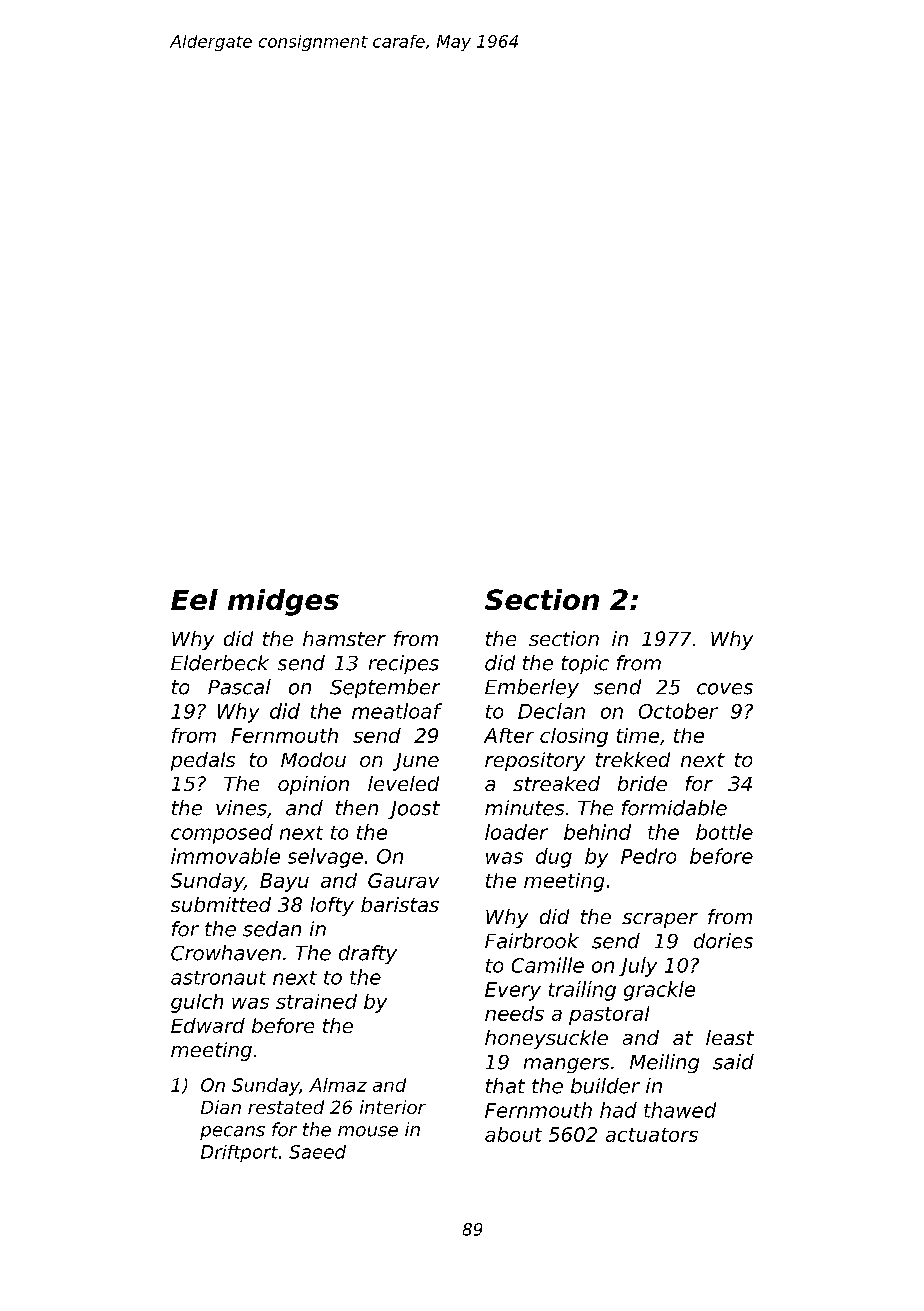 This screenshot has height=1311, width=924. Describe the element at coordinates (197, 1003) in the screenshot. I see `gulch` at that location.
